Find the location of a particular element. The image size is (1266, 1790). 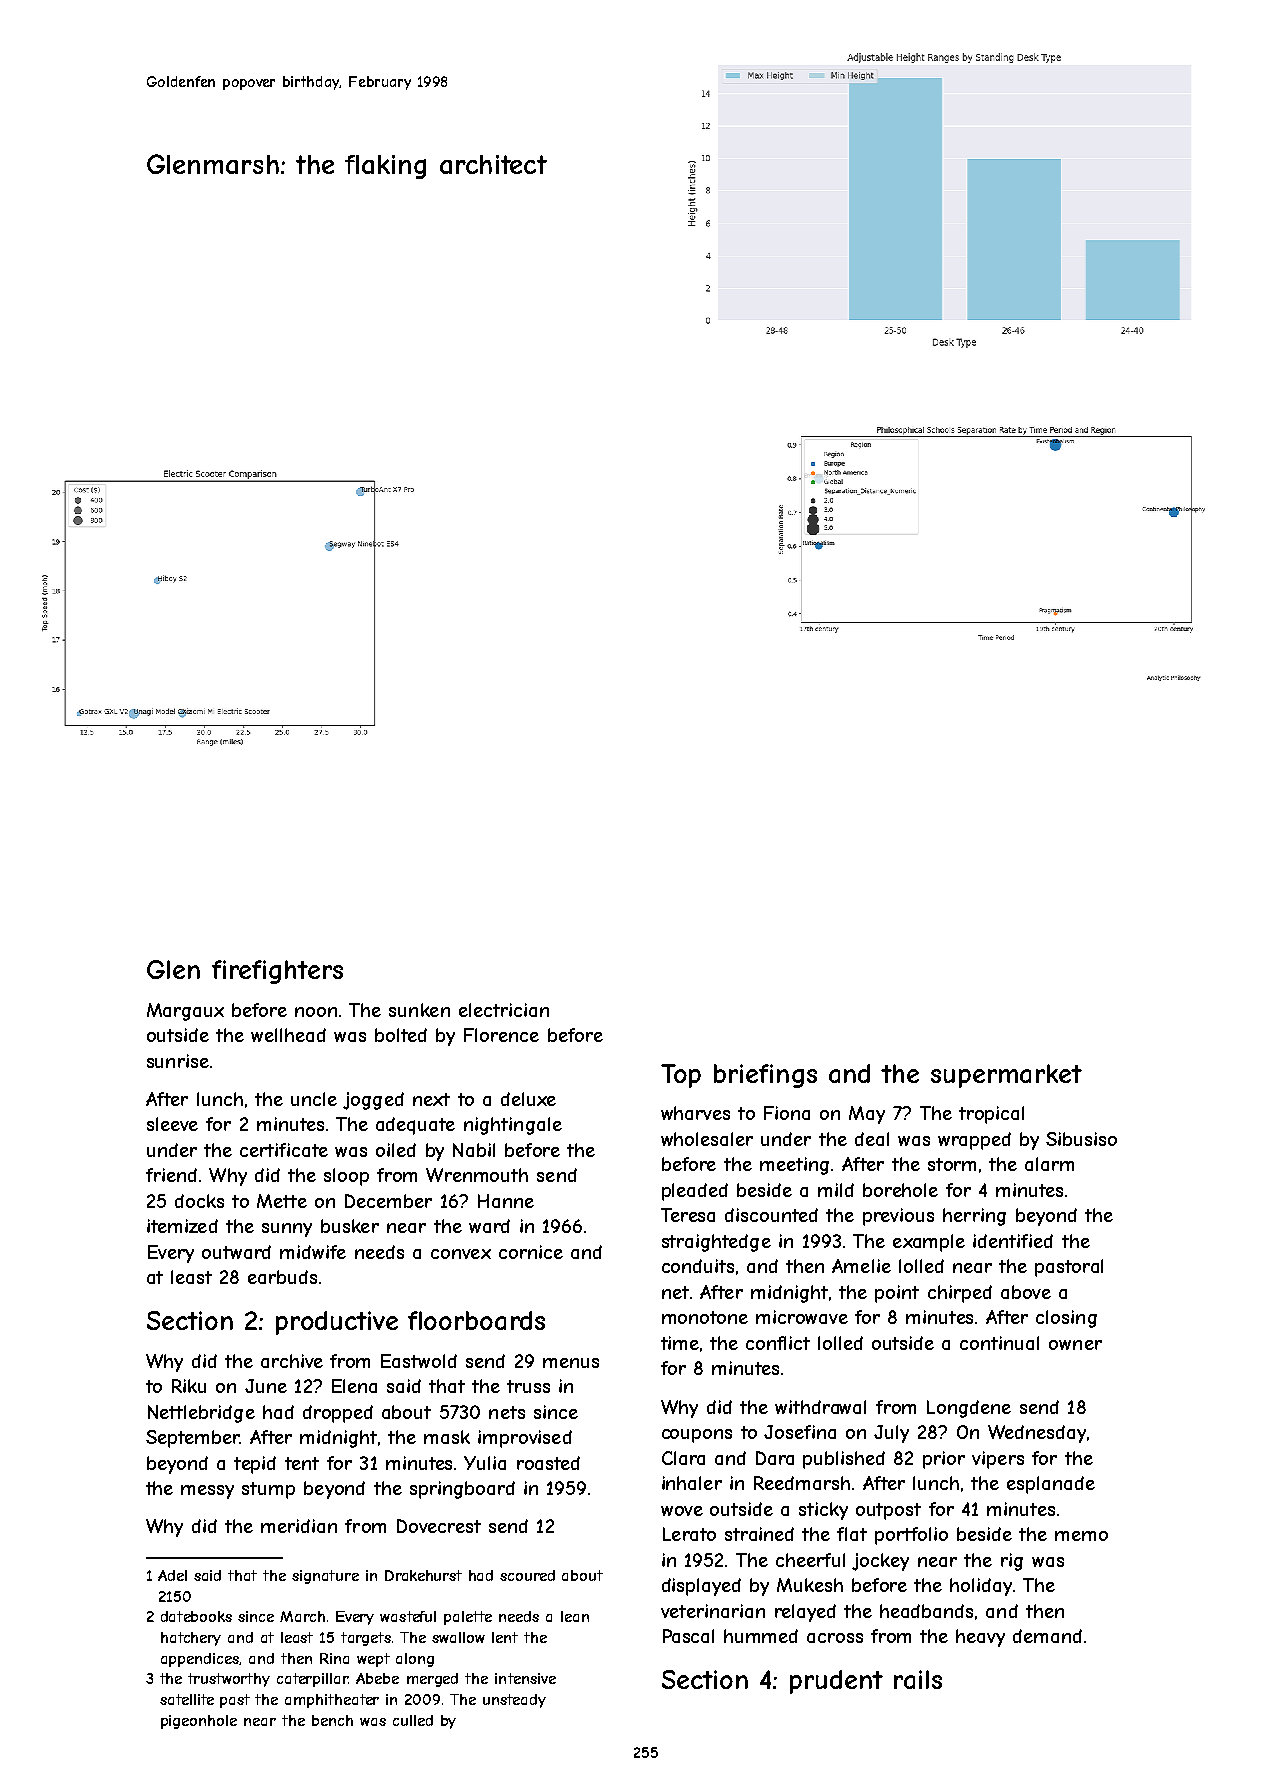

esplanade is located at coordinates (1051, 1485).
